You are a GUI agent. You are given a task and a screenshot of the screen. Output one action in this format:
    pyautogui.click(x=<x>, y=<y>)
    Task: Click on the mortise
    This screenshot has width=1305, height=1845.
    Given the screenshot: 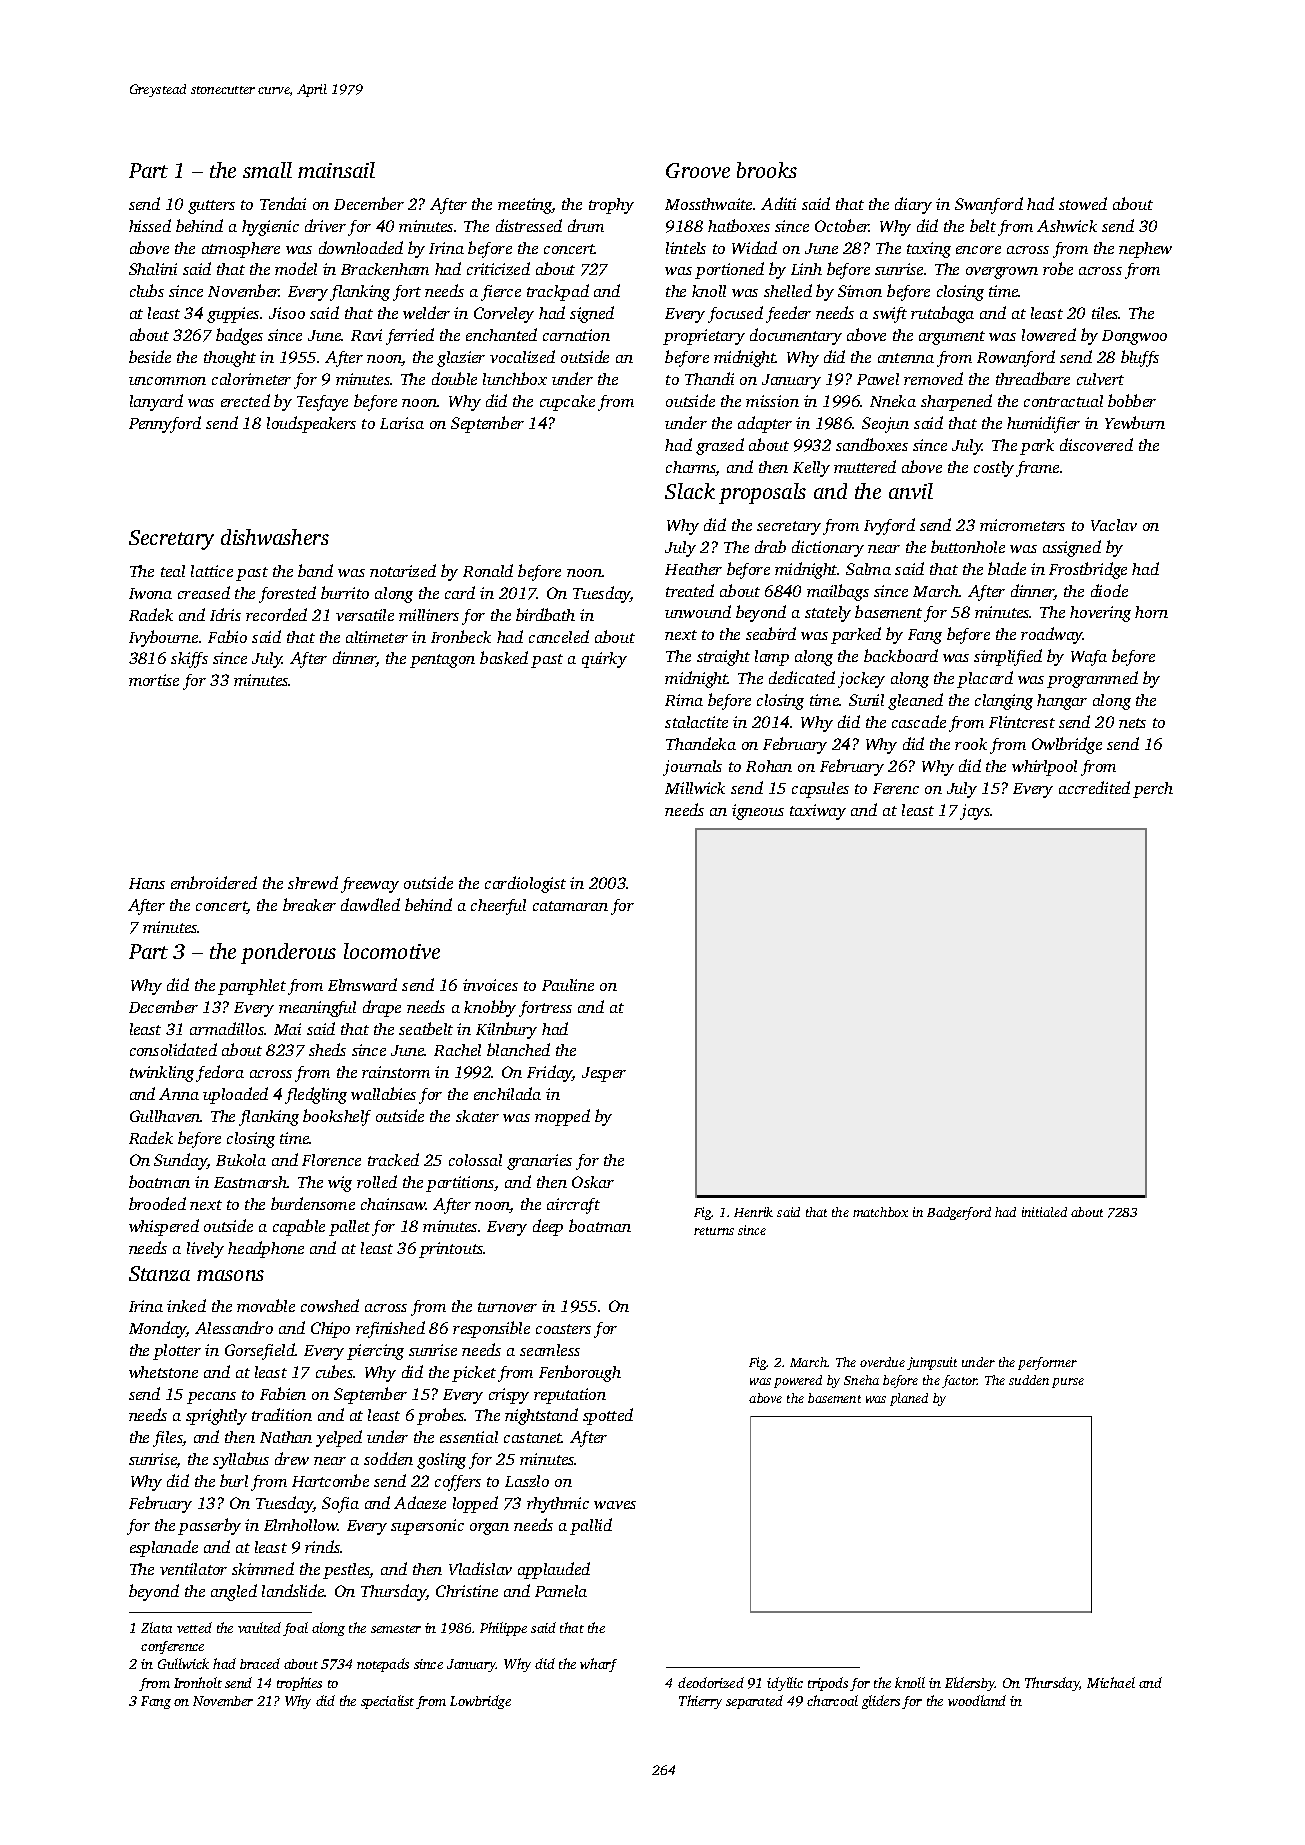 What is the action you would take?
    pyautogui.click(x=154, y=680)
